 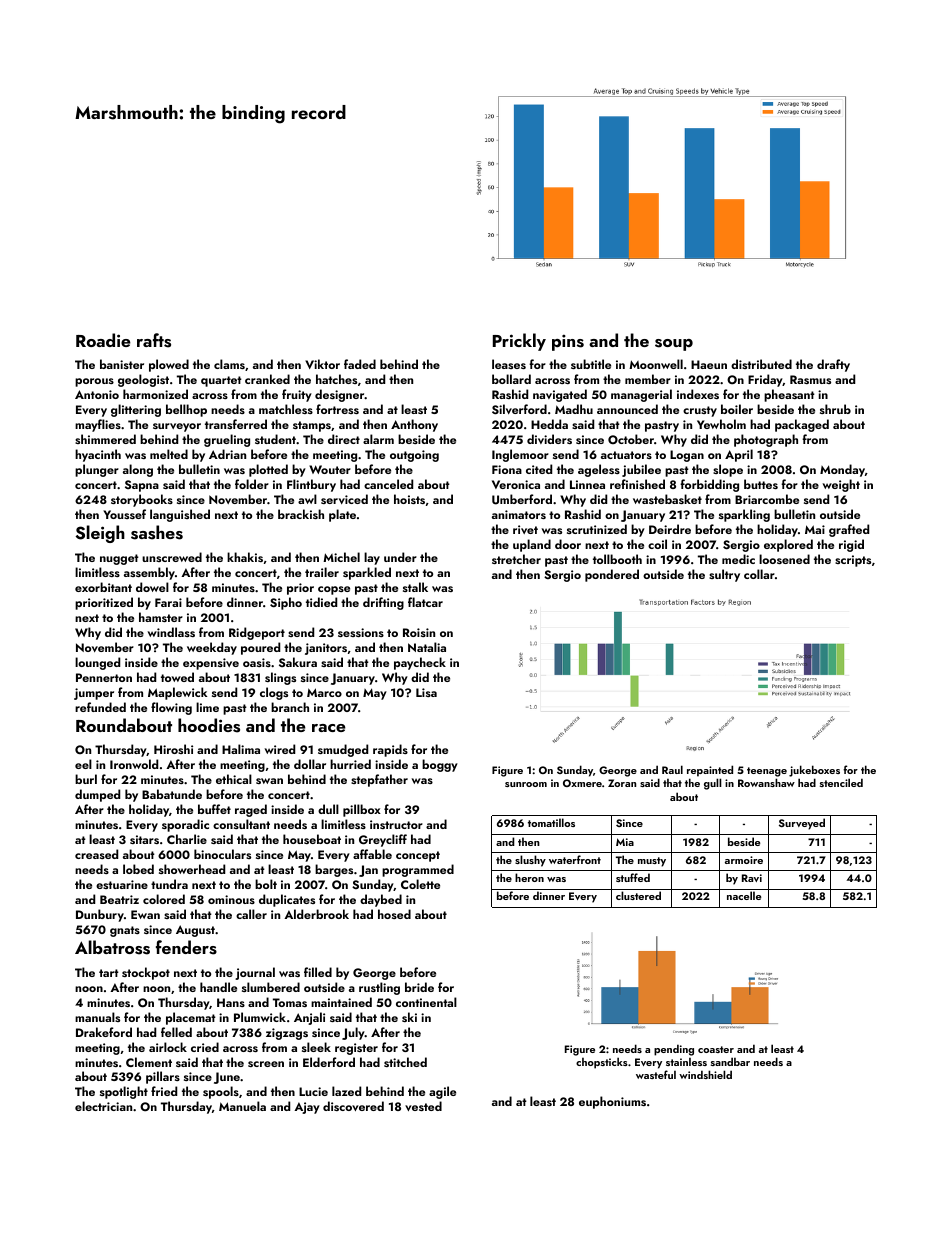 I want to click on Lisa, so click(x=426, y=692).
